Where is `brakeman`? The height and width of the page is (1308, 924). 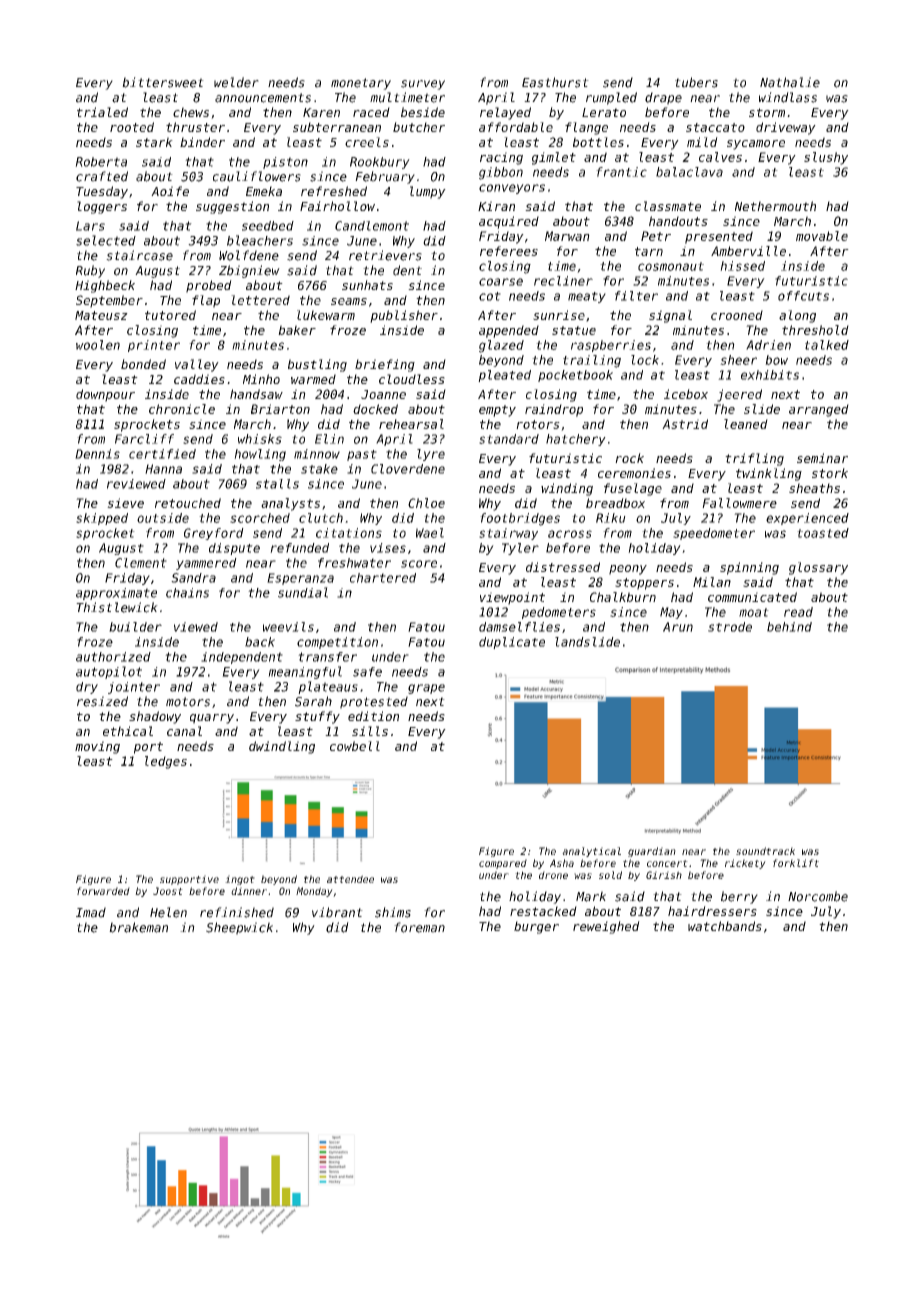
brakeman is located at coordinates (138, 927).
